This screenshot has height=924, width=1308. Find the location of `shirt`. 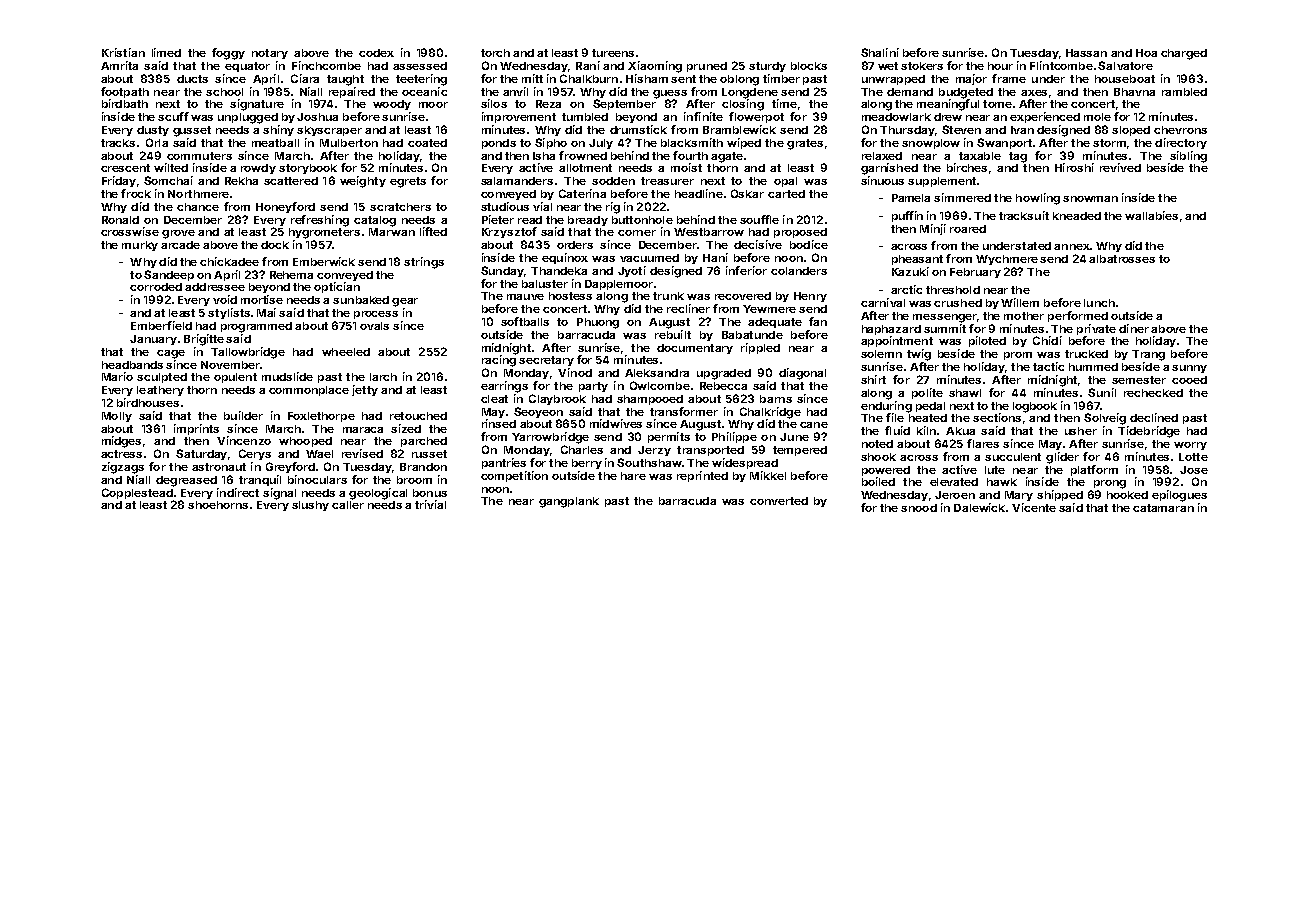

shirt is located at coordinates (873, 379).
